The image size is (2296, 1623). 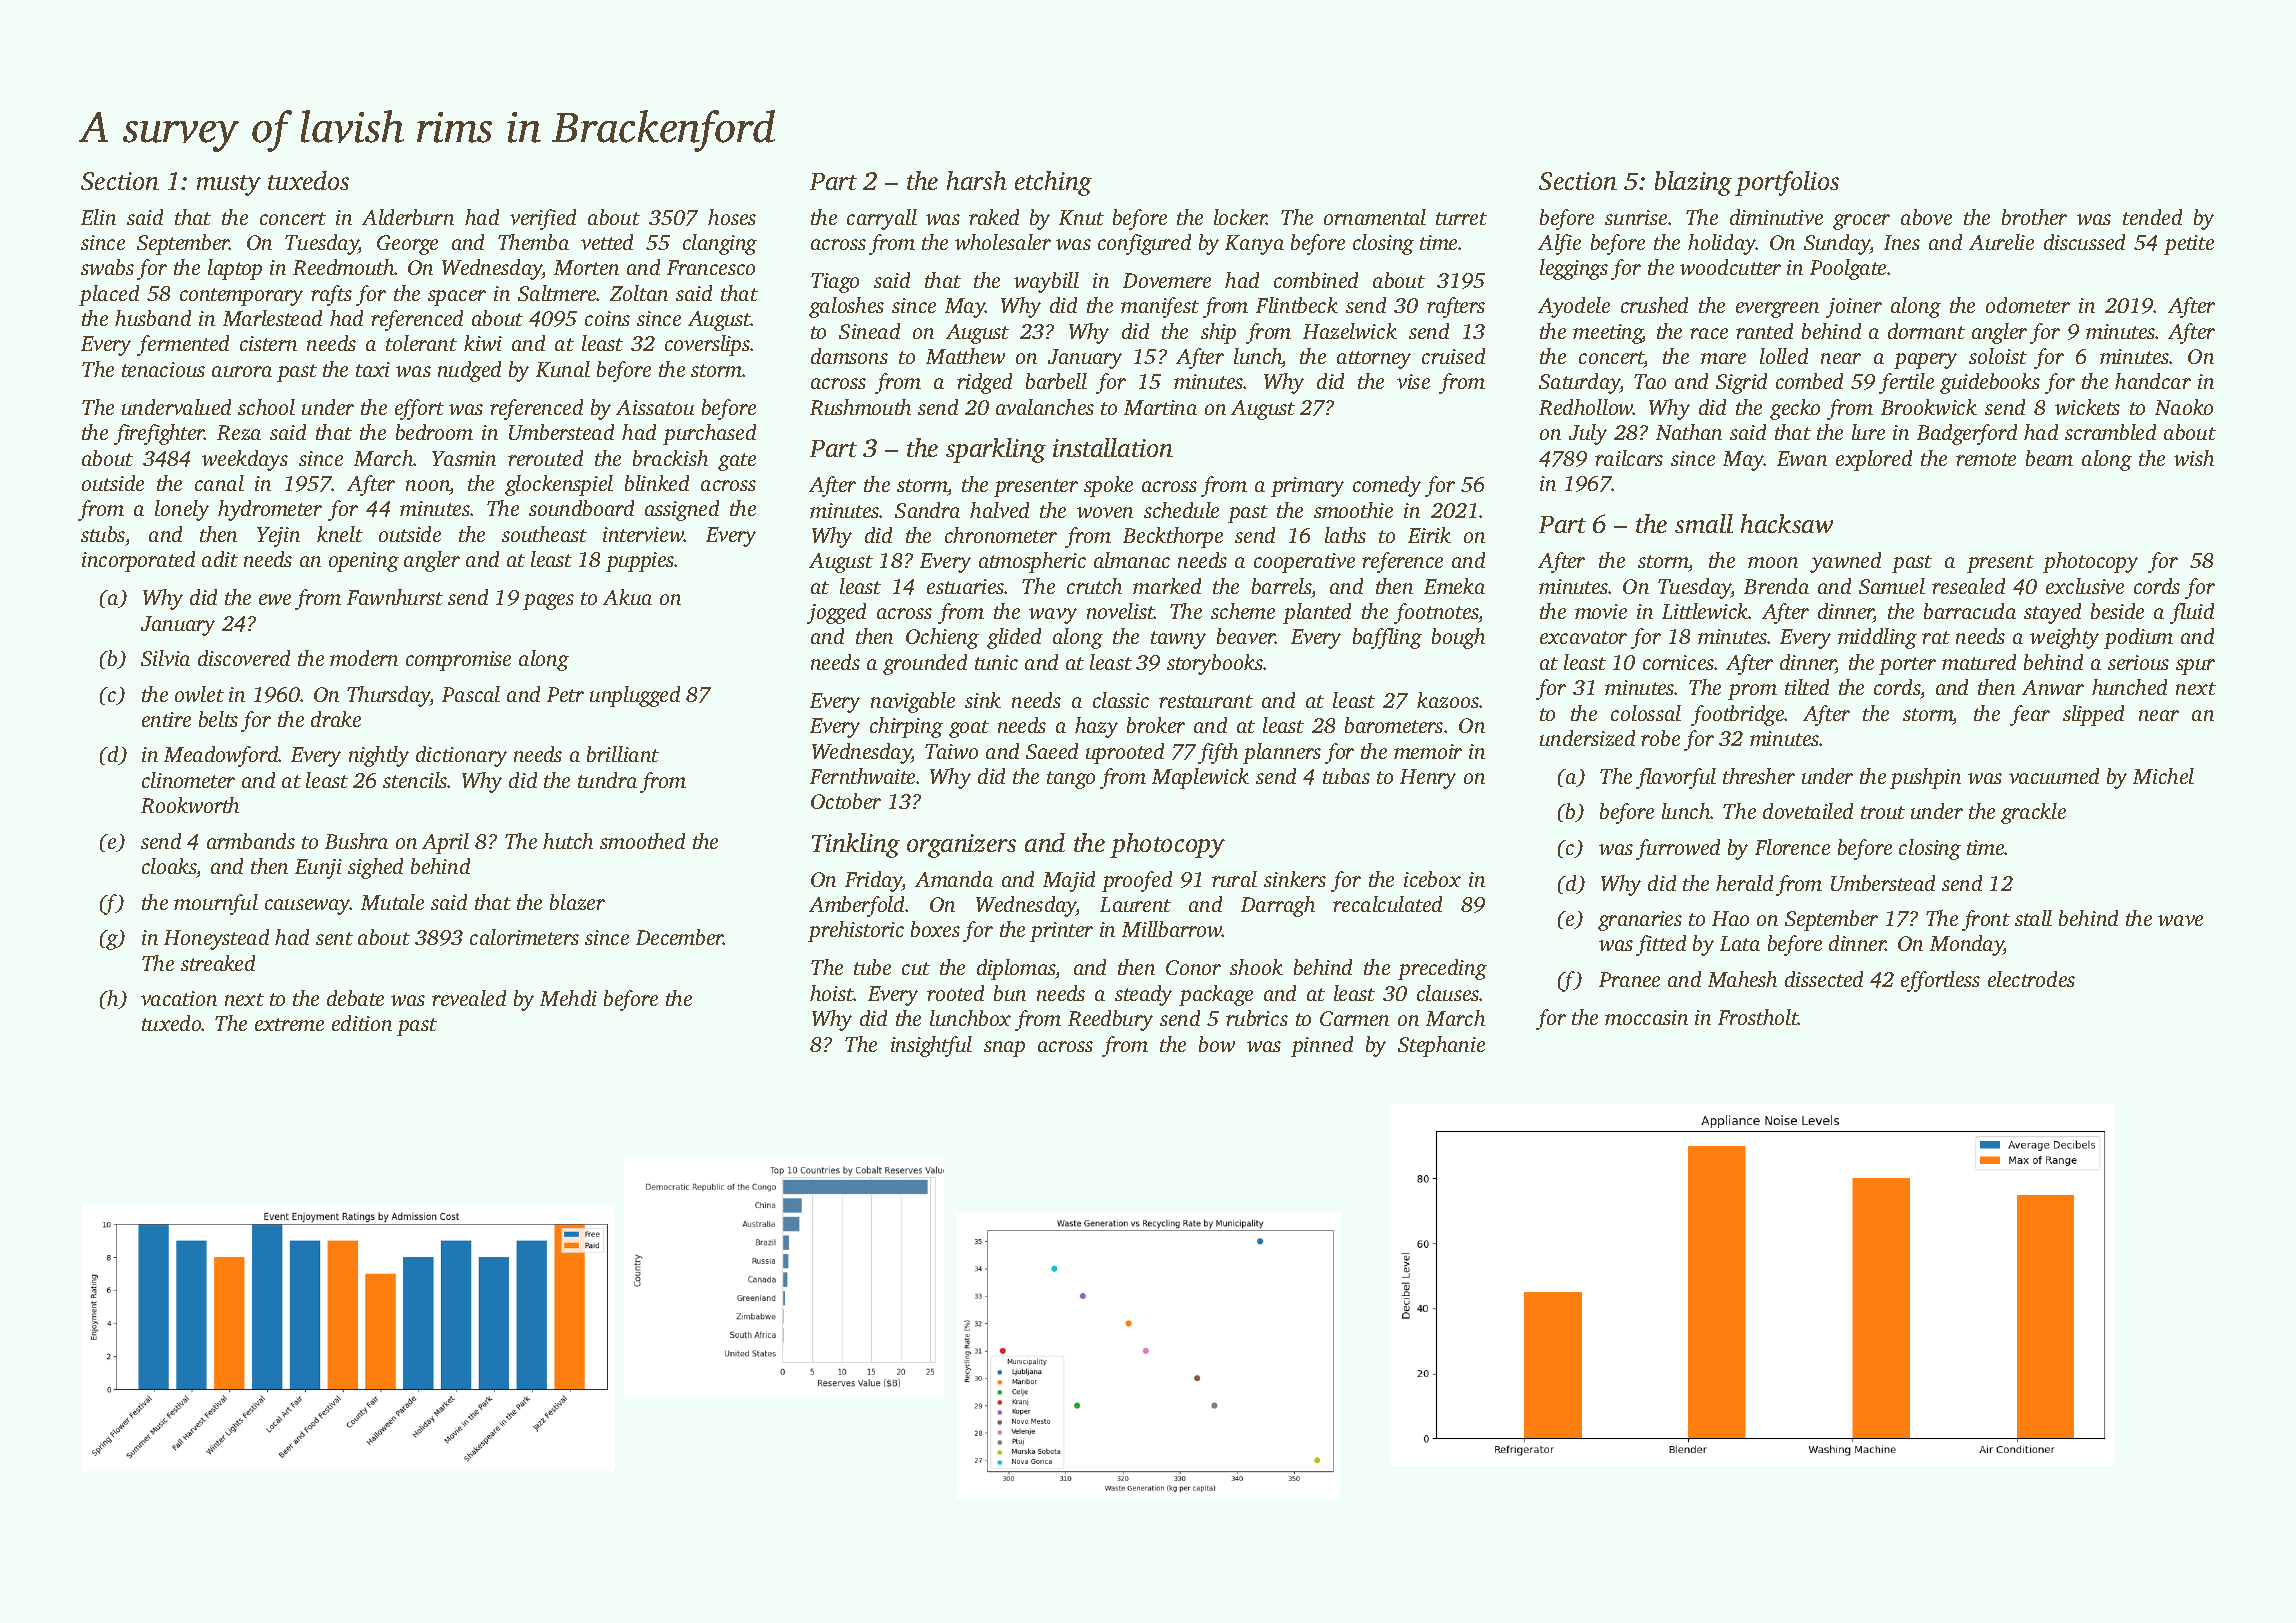 What do you see at coordinates (1758, 1017) in the screenshot?
I see `Frostholt` at bounding box center [1758, 1017].
